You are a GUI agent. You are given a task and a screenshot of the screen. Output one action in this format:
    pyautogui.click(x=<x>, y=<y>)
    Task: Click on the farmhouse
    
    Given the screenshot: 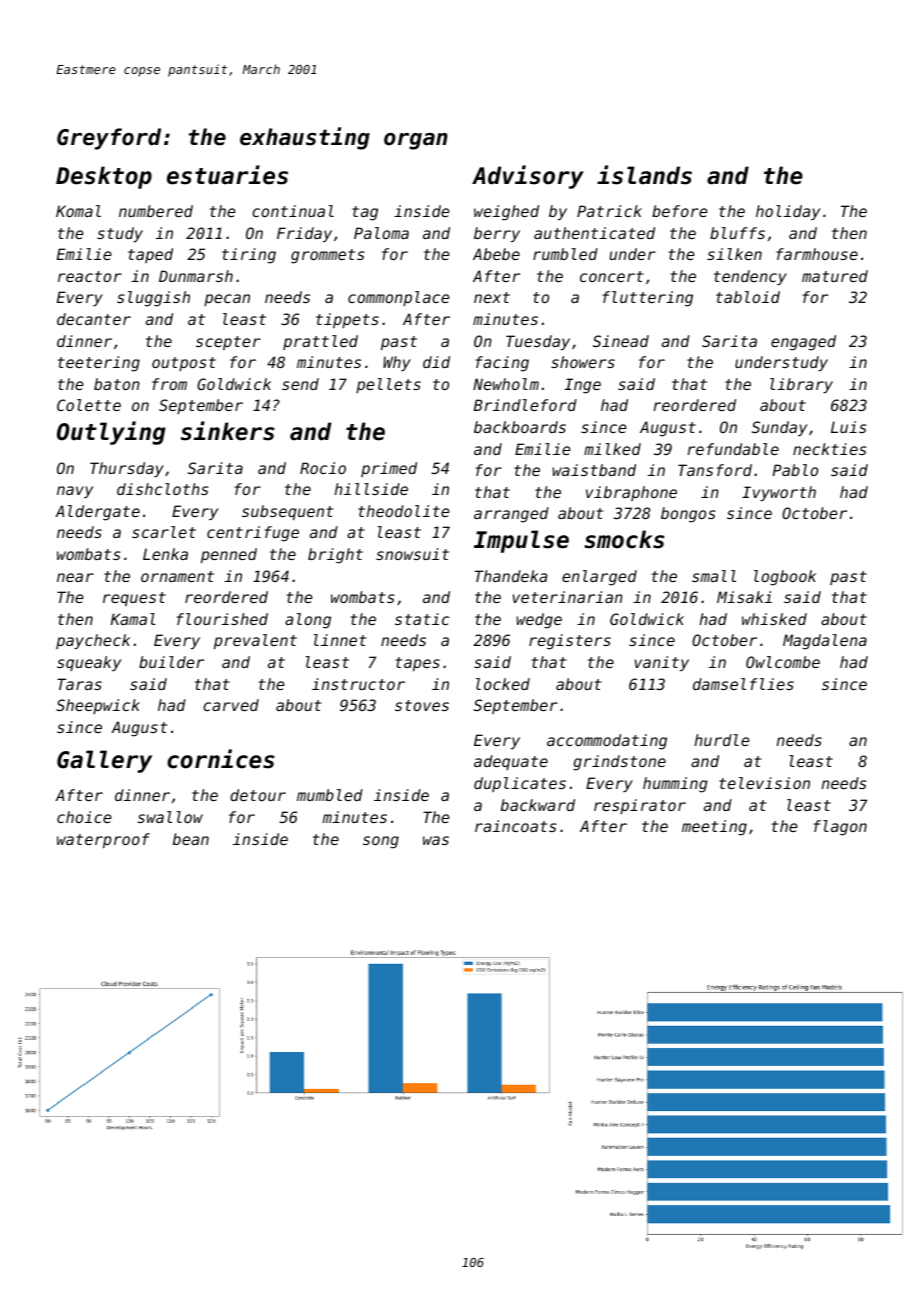 What is the action you would take?
    pyautogui.click(x=817, y=254)
